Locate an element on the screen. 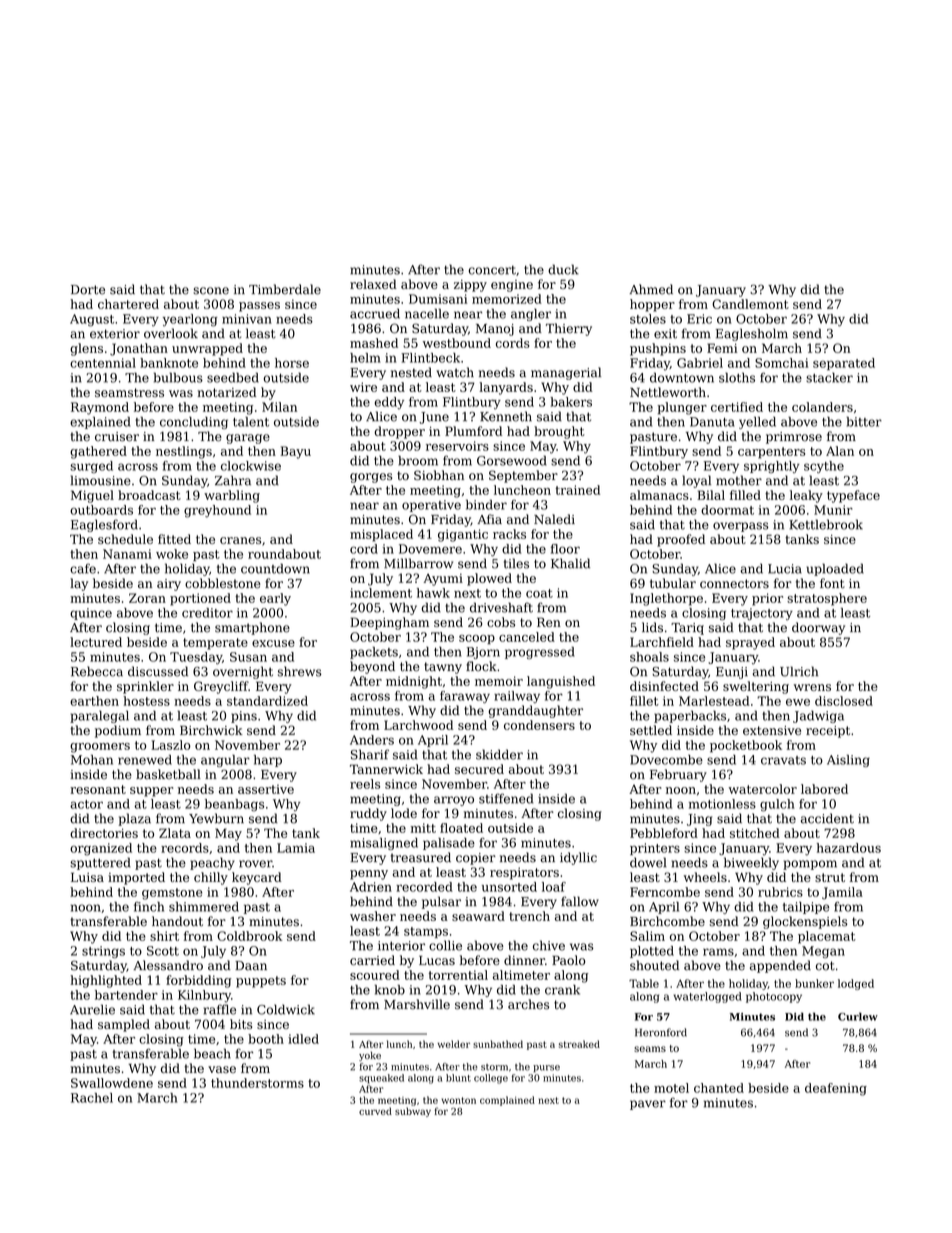 The width and height of the screenshot is (952, 1233). relaxed is located at coordinates (373, 284).
